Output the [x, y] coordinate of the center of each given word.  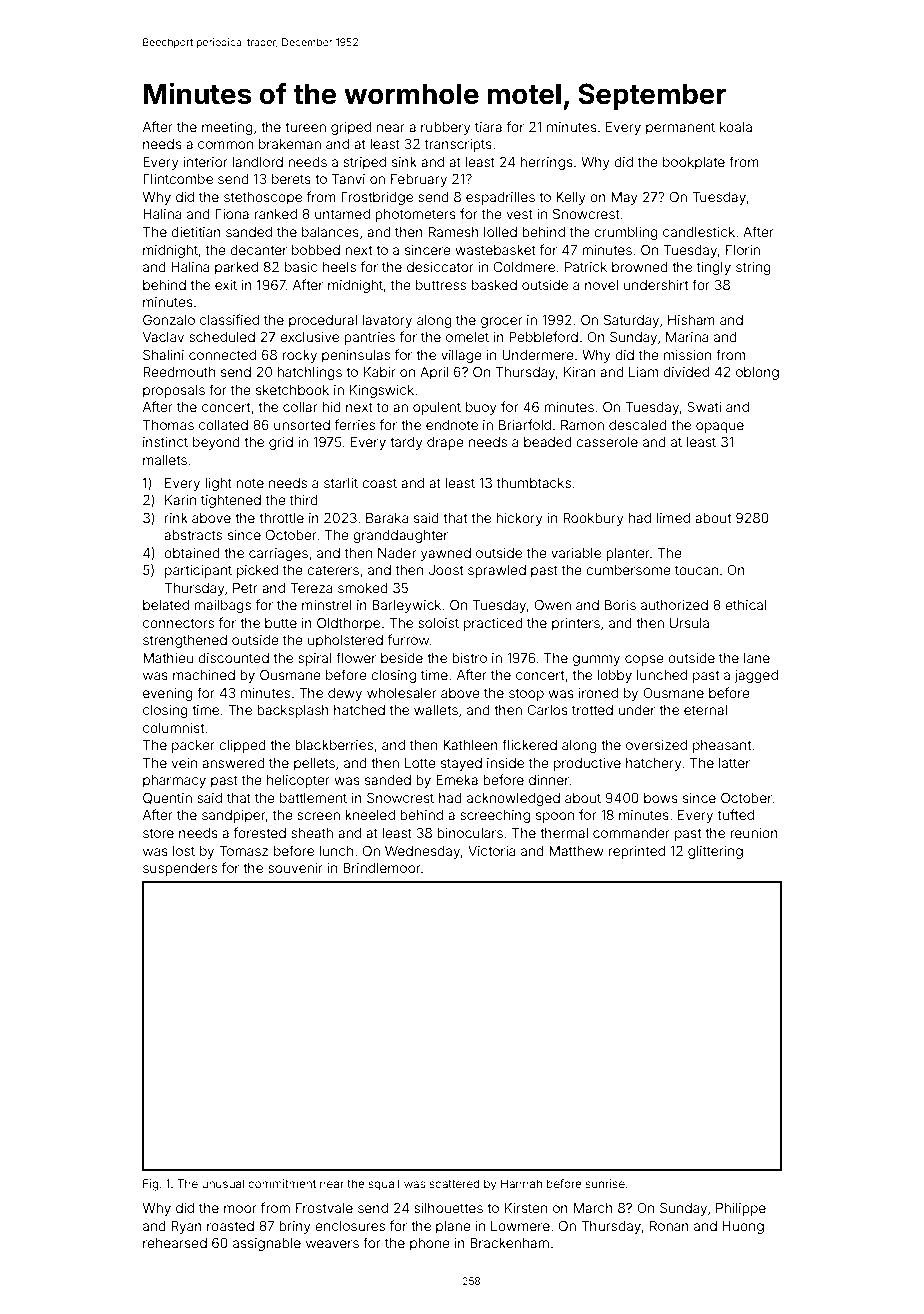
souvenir [295, 868]
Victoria [491, 851]
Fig [150, 1185]
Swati [704, 407]
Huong [743, 1227]
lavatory [387, 321]
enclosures [350, 1226]
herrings [546, 163]
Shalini [163, 355]
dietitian [196, 232]
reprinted [637, 852]
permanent [680, 128]
